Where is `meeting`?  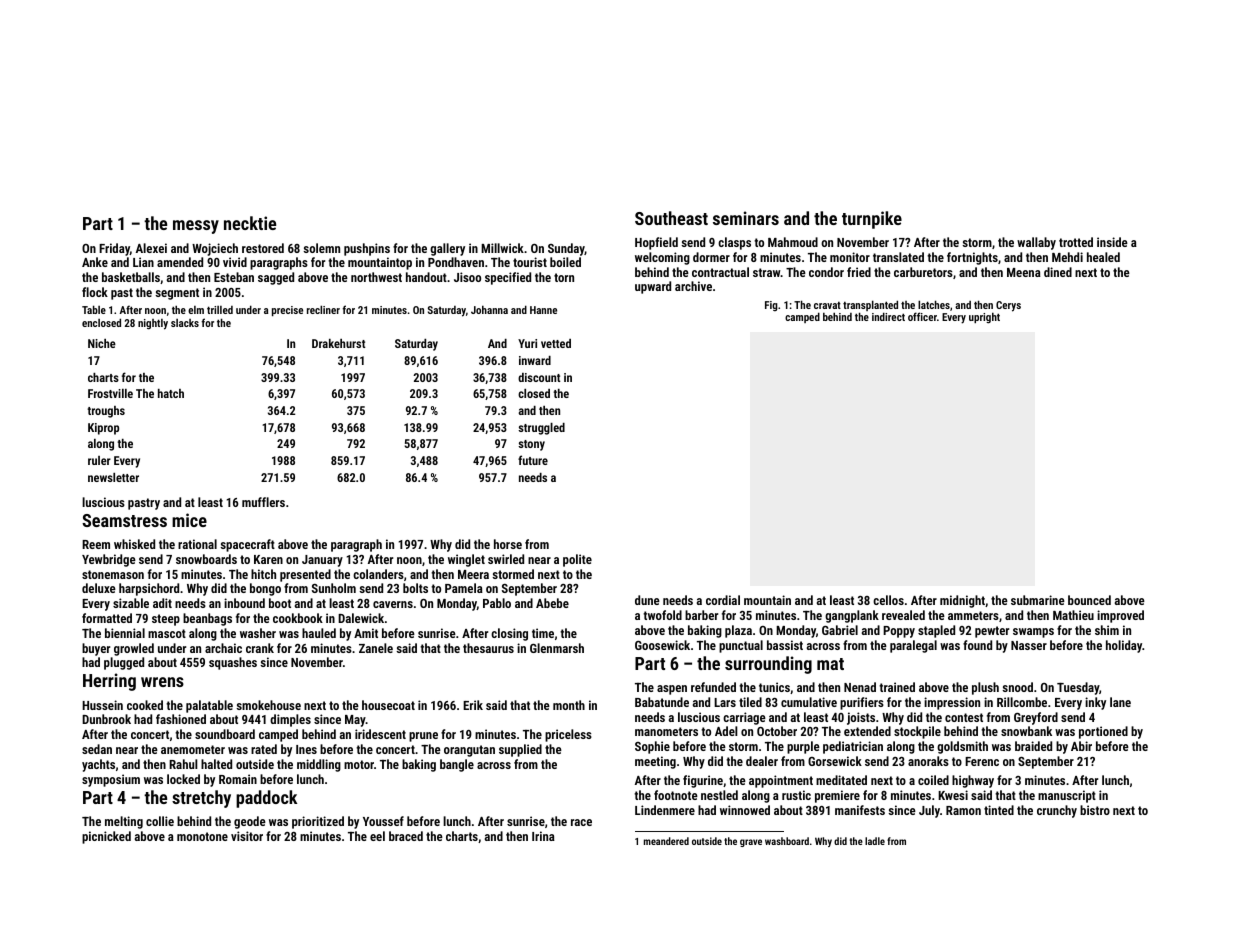
meeting is located at coordinates (655, 762).
